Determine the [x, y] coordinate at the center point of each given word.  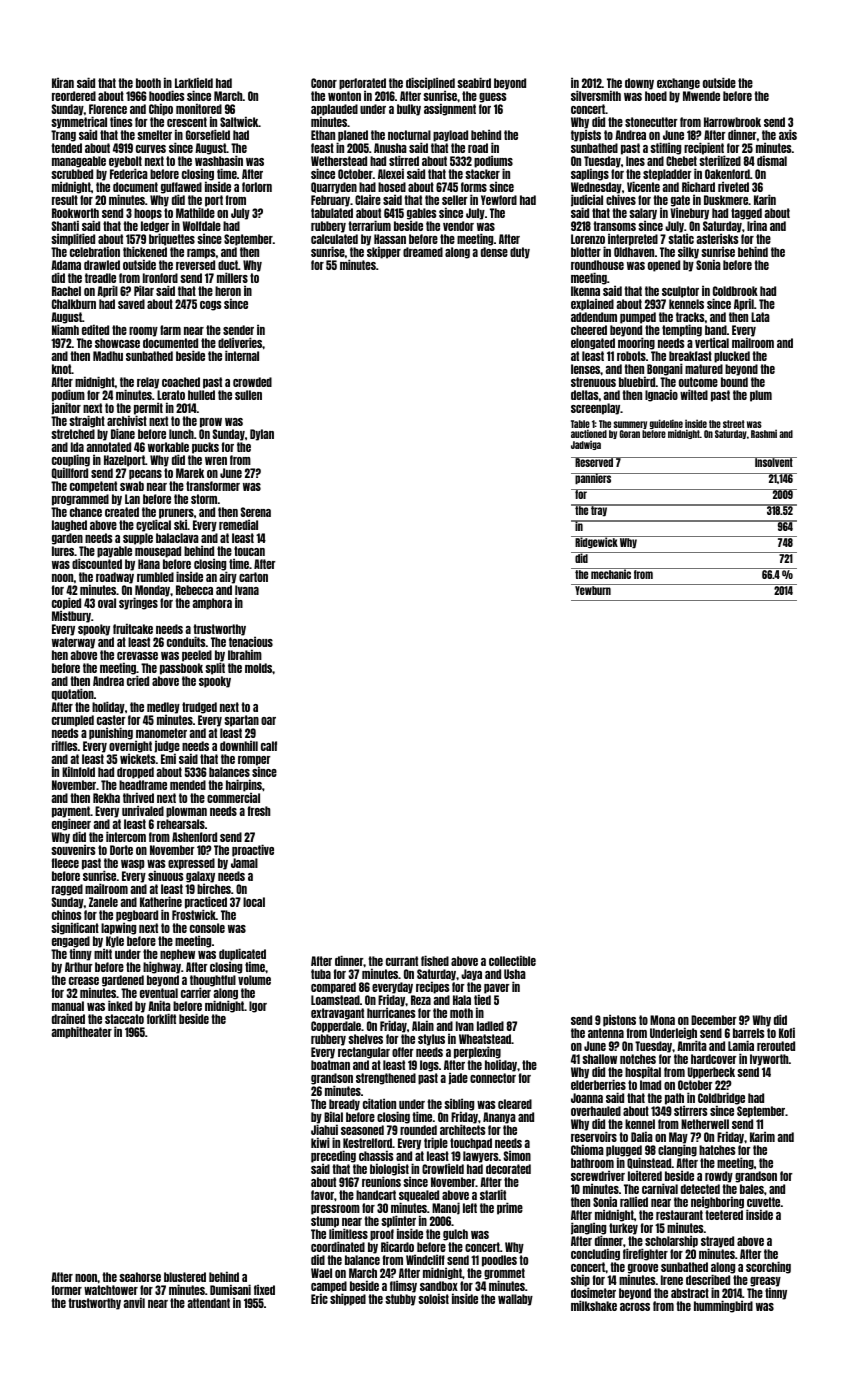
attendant [208, 1303]
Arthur [79, 967]
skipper [384, 252]
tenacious [251, 641]
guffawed [181, 188]
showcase [117, 343]
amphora [212, 604]
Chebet [681, 161]
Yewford [499, 200]
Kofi [787, 1032]
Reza [421, 1000]
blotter [586, 252]
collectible [512, 960]
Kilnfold [78, 771]
